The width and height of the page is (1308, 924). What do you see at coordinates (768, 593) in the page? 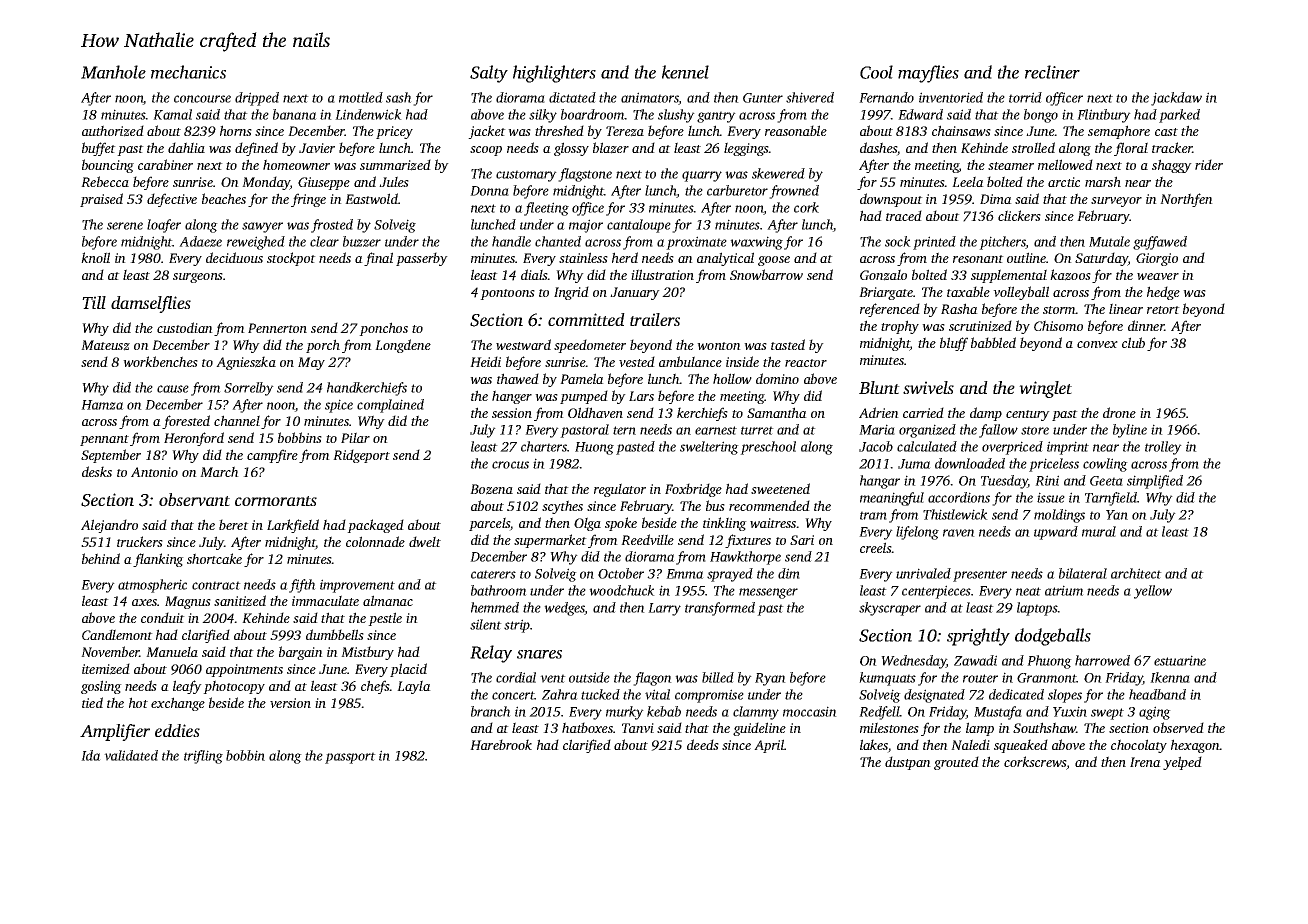
I see `messenger` at bounding box center [768, 593].
